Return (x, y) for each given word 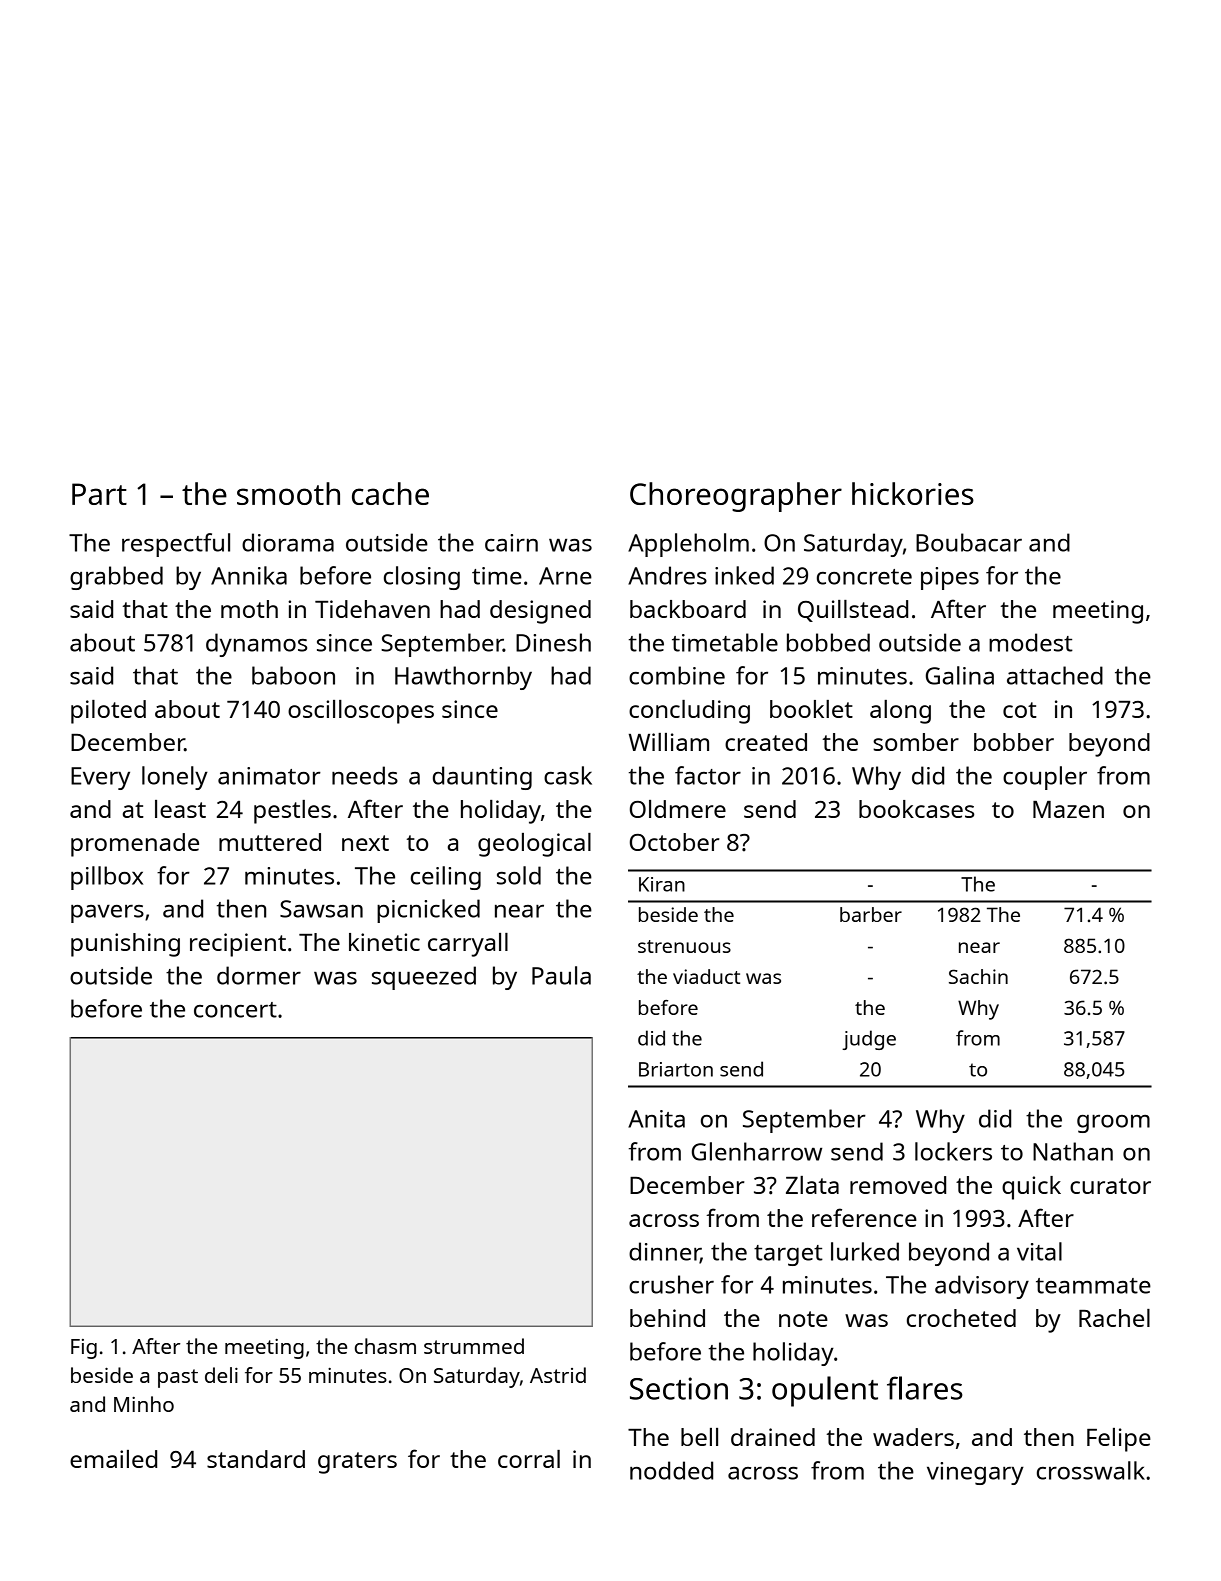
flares (925, 1388)
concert (235, 1010)
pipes (950, 578)
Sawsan (321, 909)
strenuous (684, 946)
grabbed (116, 578)
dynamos (256, 645)
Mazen (1068, 809)
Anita (656, 1119)
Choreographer (736, 497)
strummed (474, 1346)
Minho (144, 1404)
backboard (688, 609)
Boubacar (969, 542)
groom (1113, 1124)
